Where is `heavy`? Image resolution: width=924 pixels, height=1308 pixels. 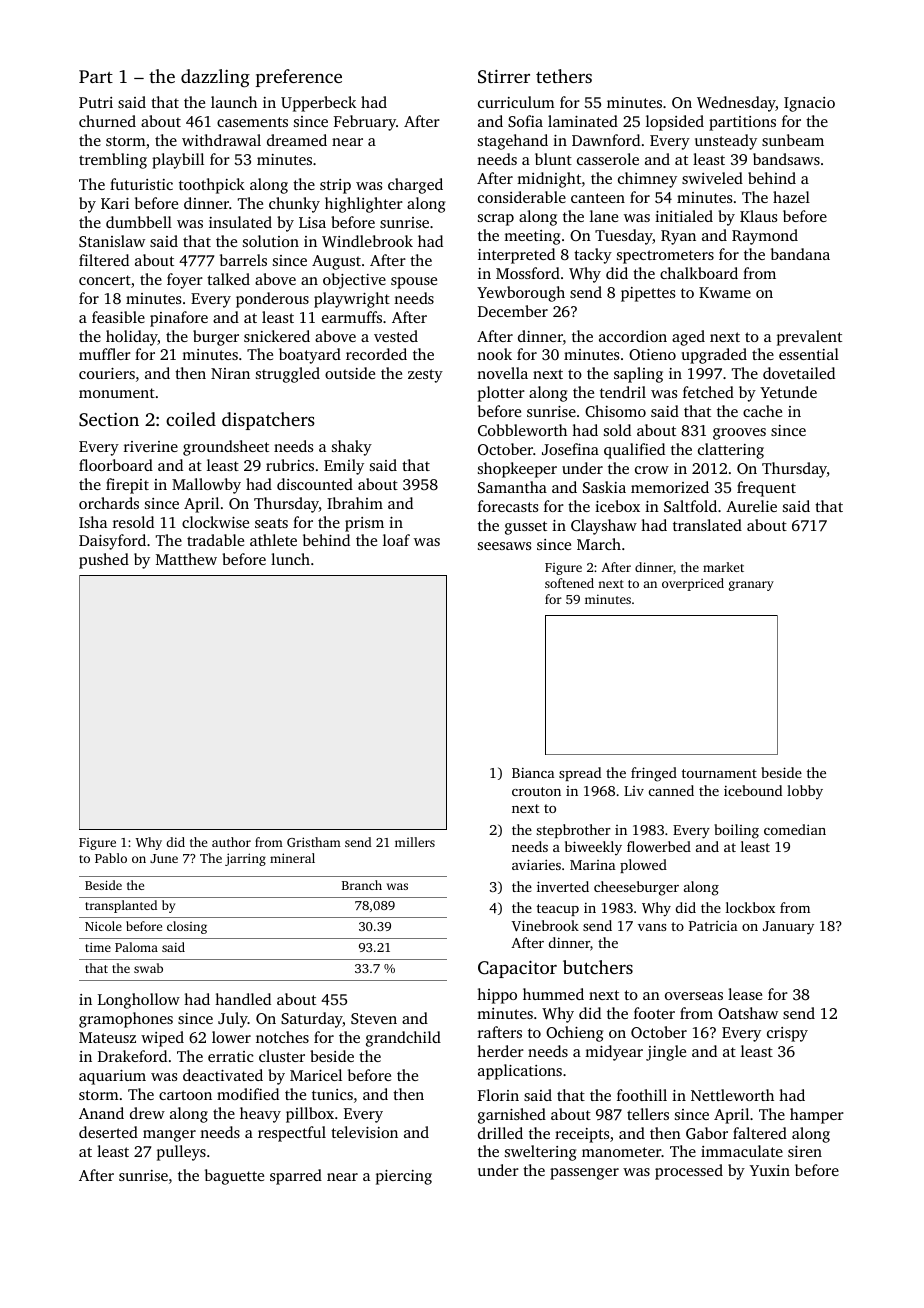
heavy is located at coordinates (260, 1115).
